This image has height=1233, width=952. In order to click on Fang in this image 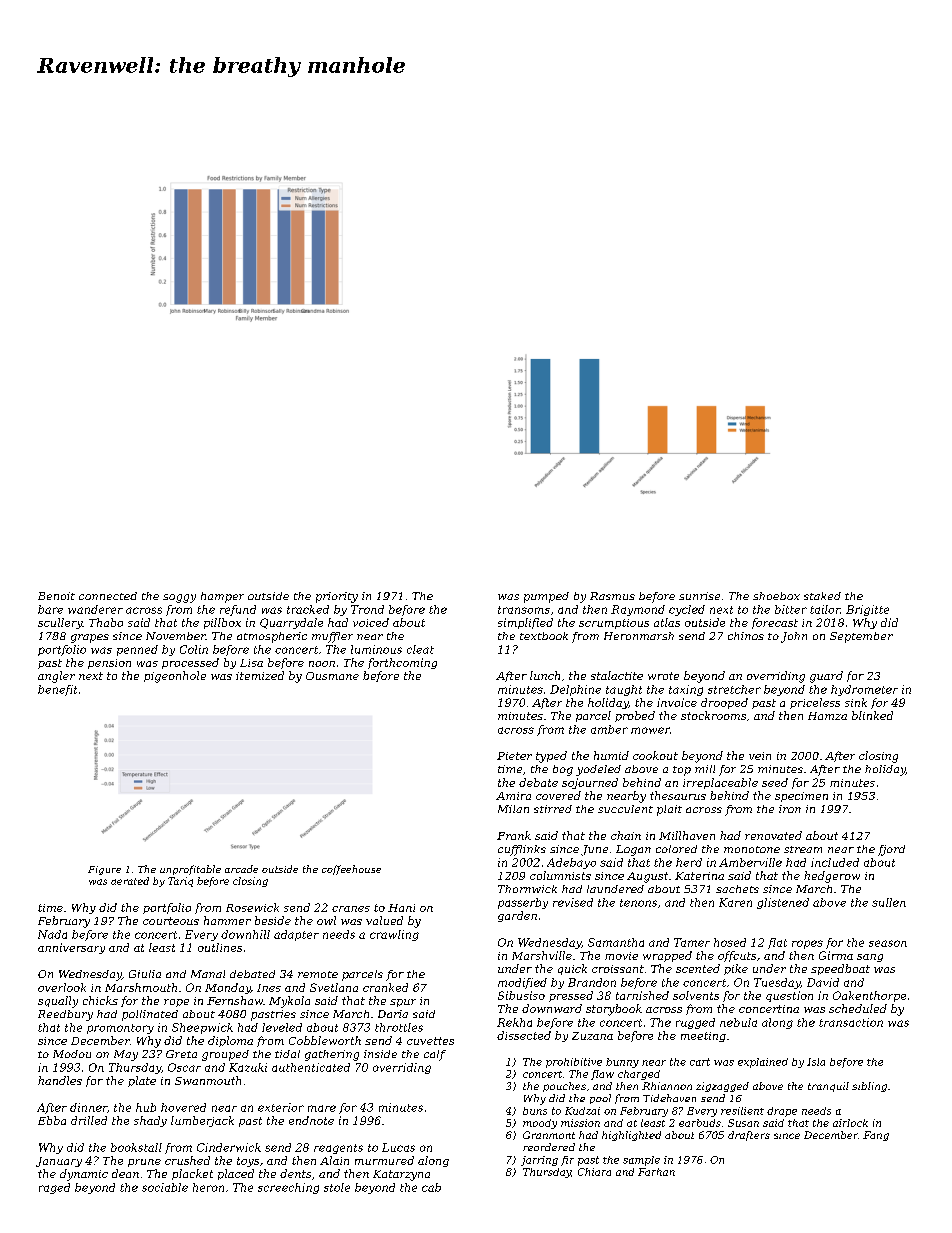, I will do `click(876, 1136)`.
